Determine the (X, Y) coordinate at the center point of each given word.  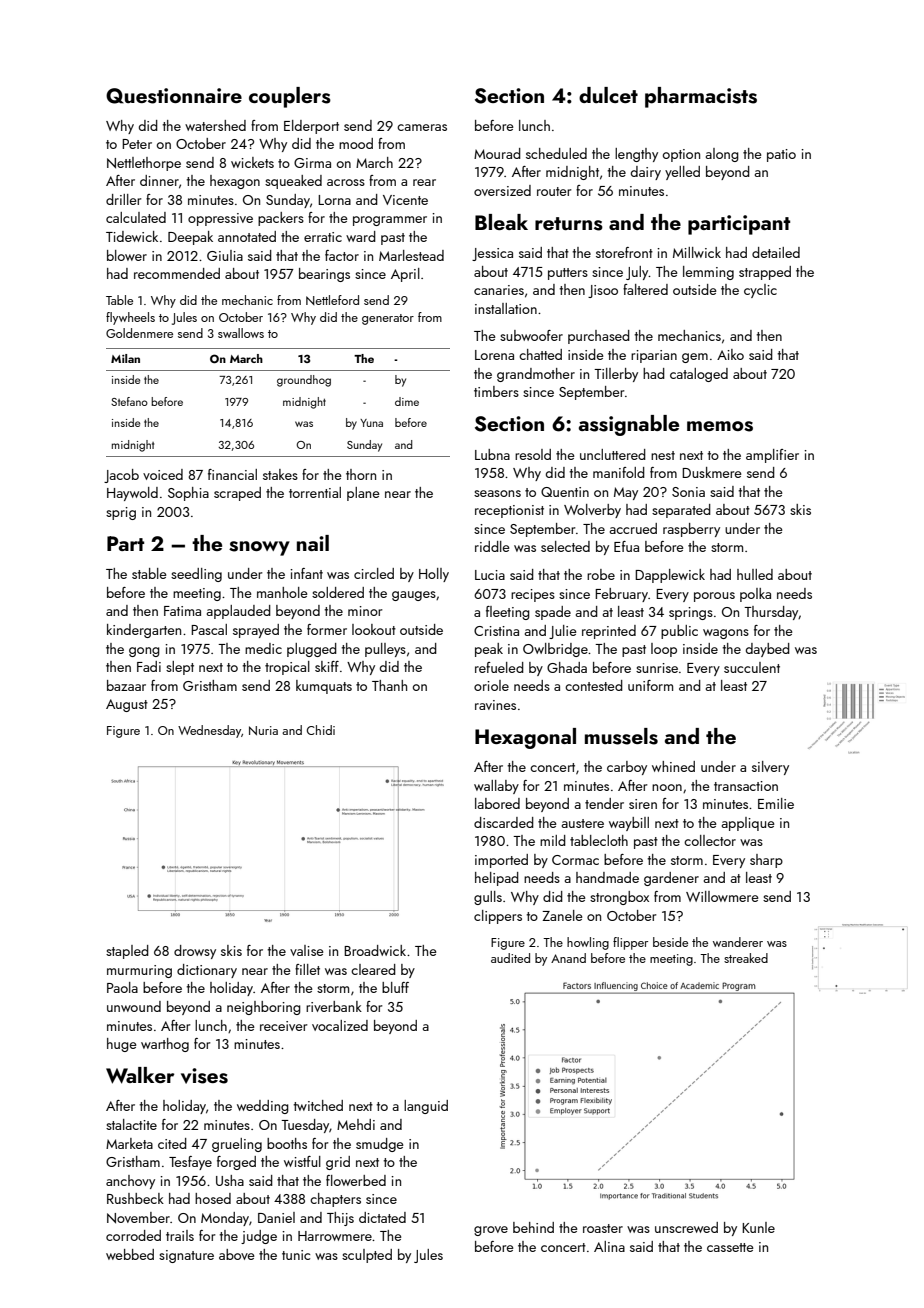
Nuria (263, 730)
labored (497, 803)
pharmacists (701, 97)
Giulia (225, 255)
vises (204, 1076)
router (554, 191)
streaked (746, 958)
